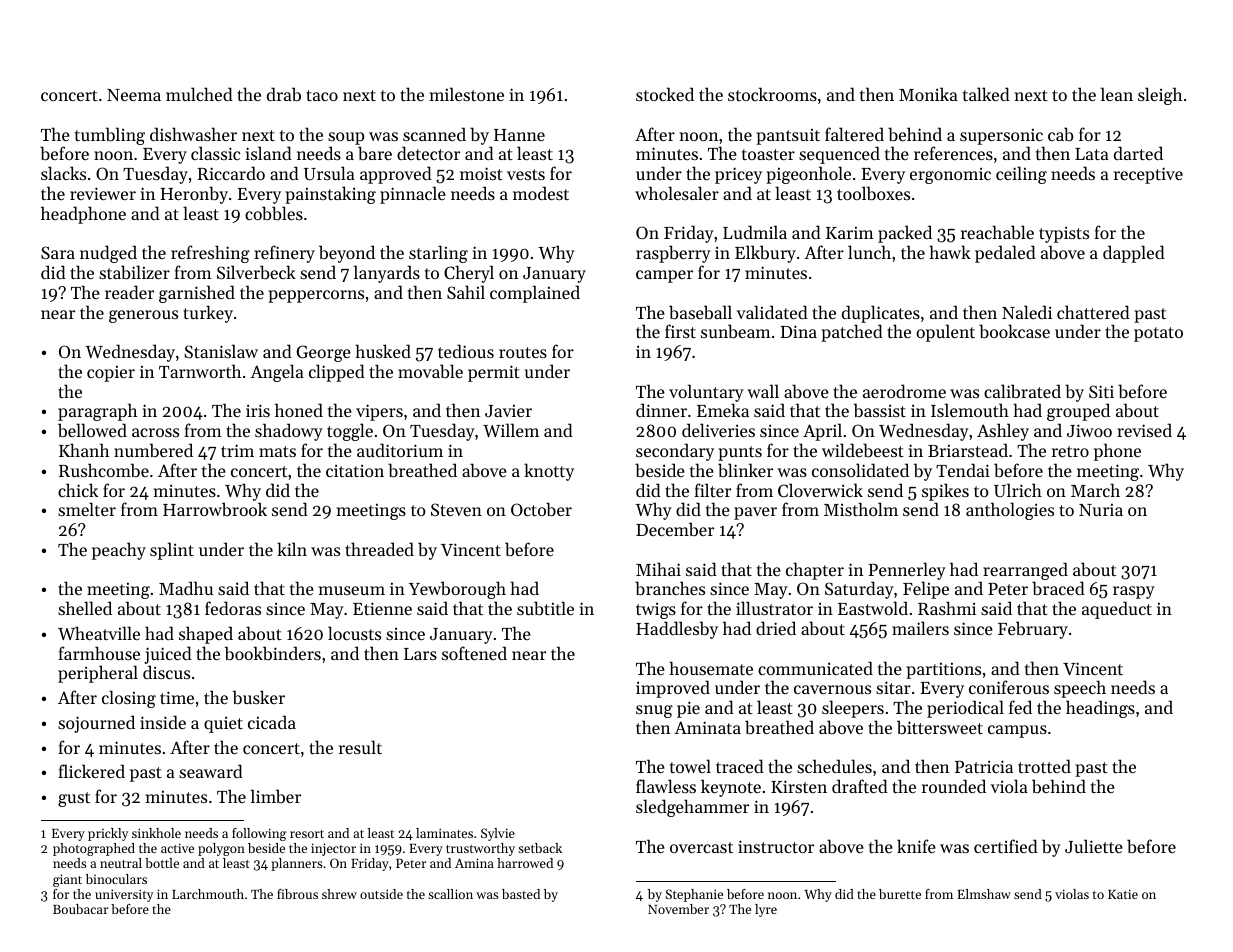 This image has width=1233, height=952. I want to click on shelled, so click(85, 608).
